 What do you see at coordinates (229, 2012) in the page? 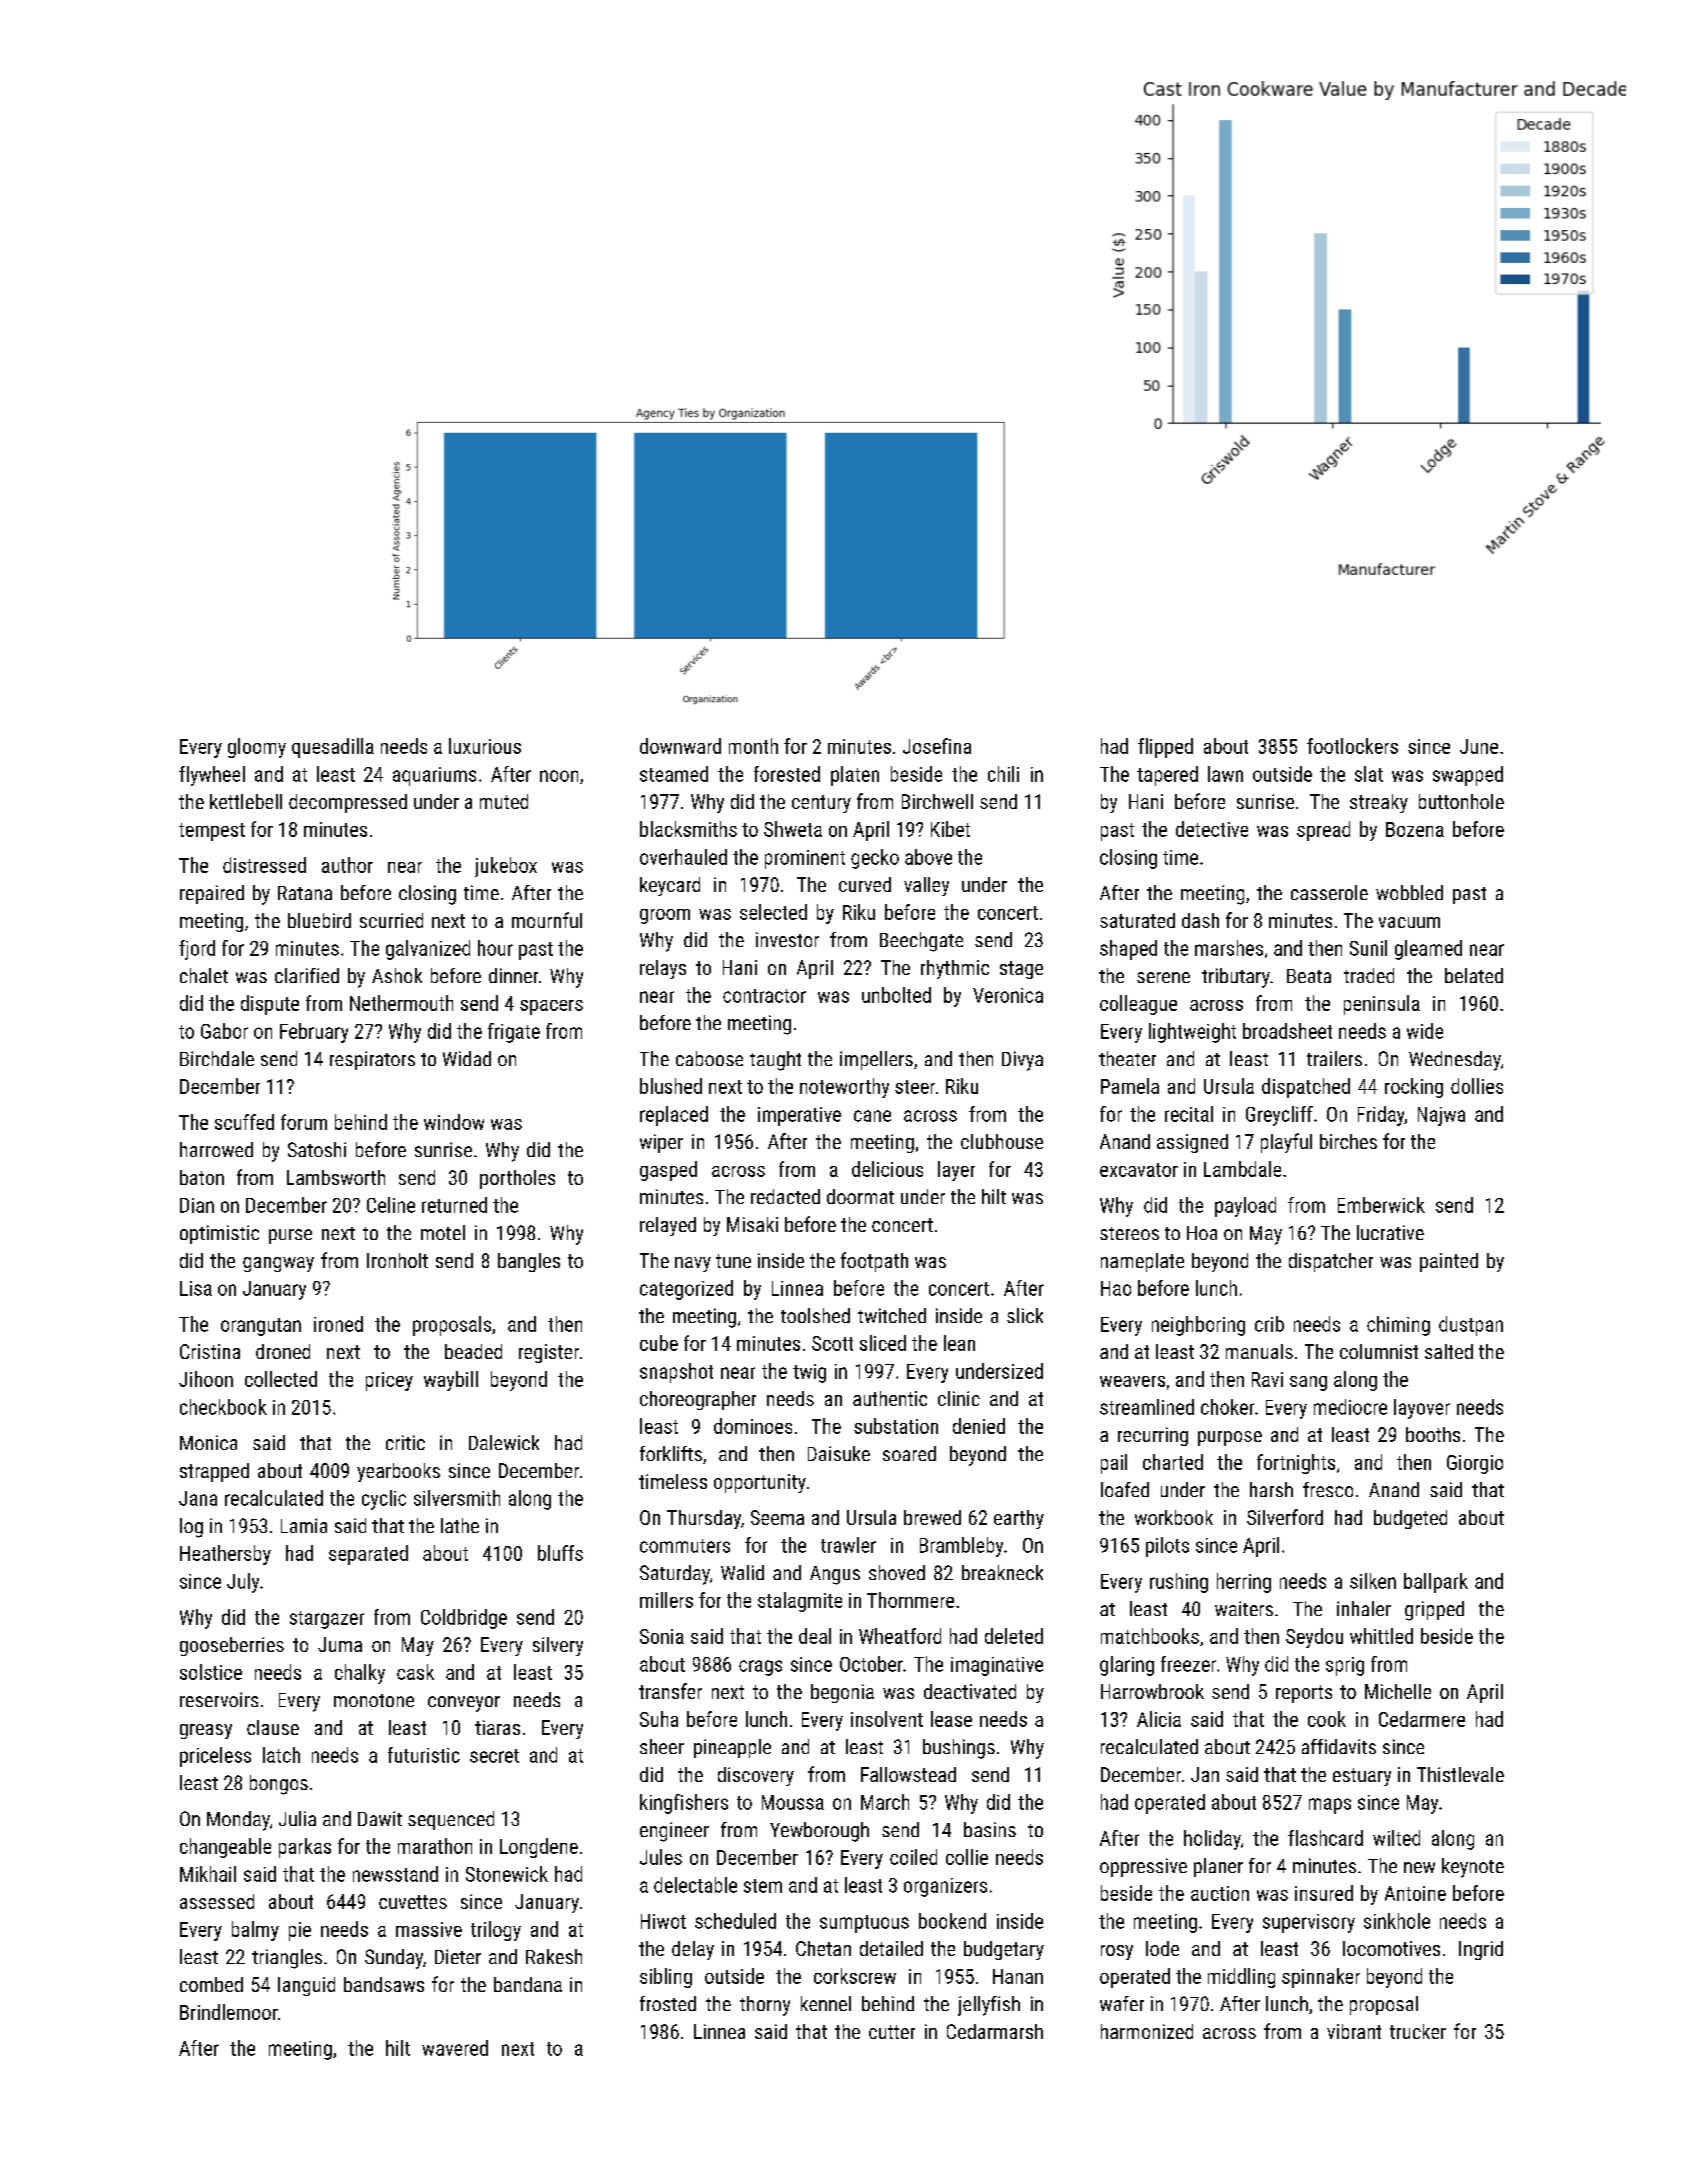
I see `Brindlemoor` at bounding box center [229, 2012].
